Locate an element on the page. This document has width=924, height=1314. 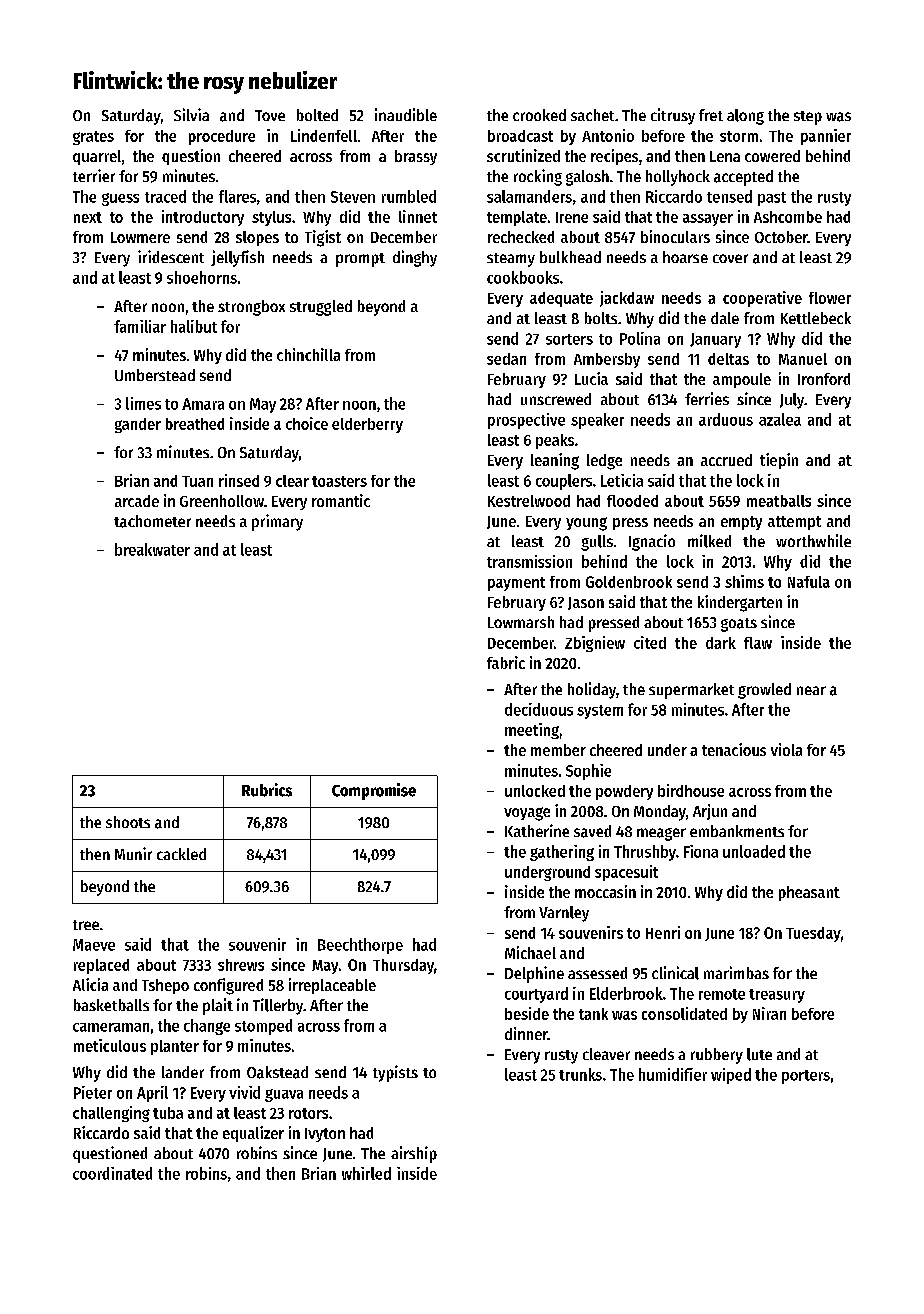
traced is located at coordinates (165, 196).
